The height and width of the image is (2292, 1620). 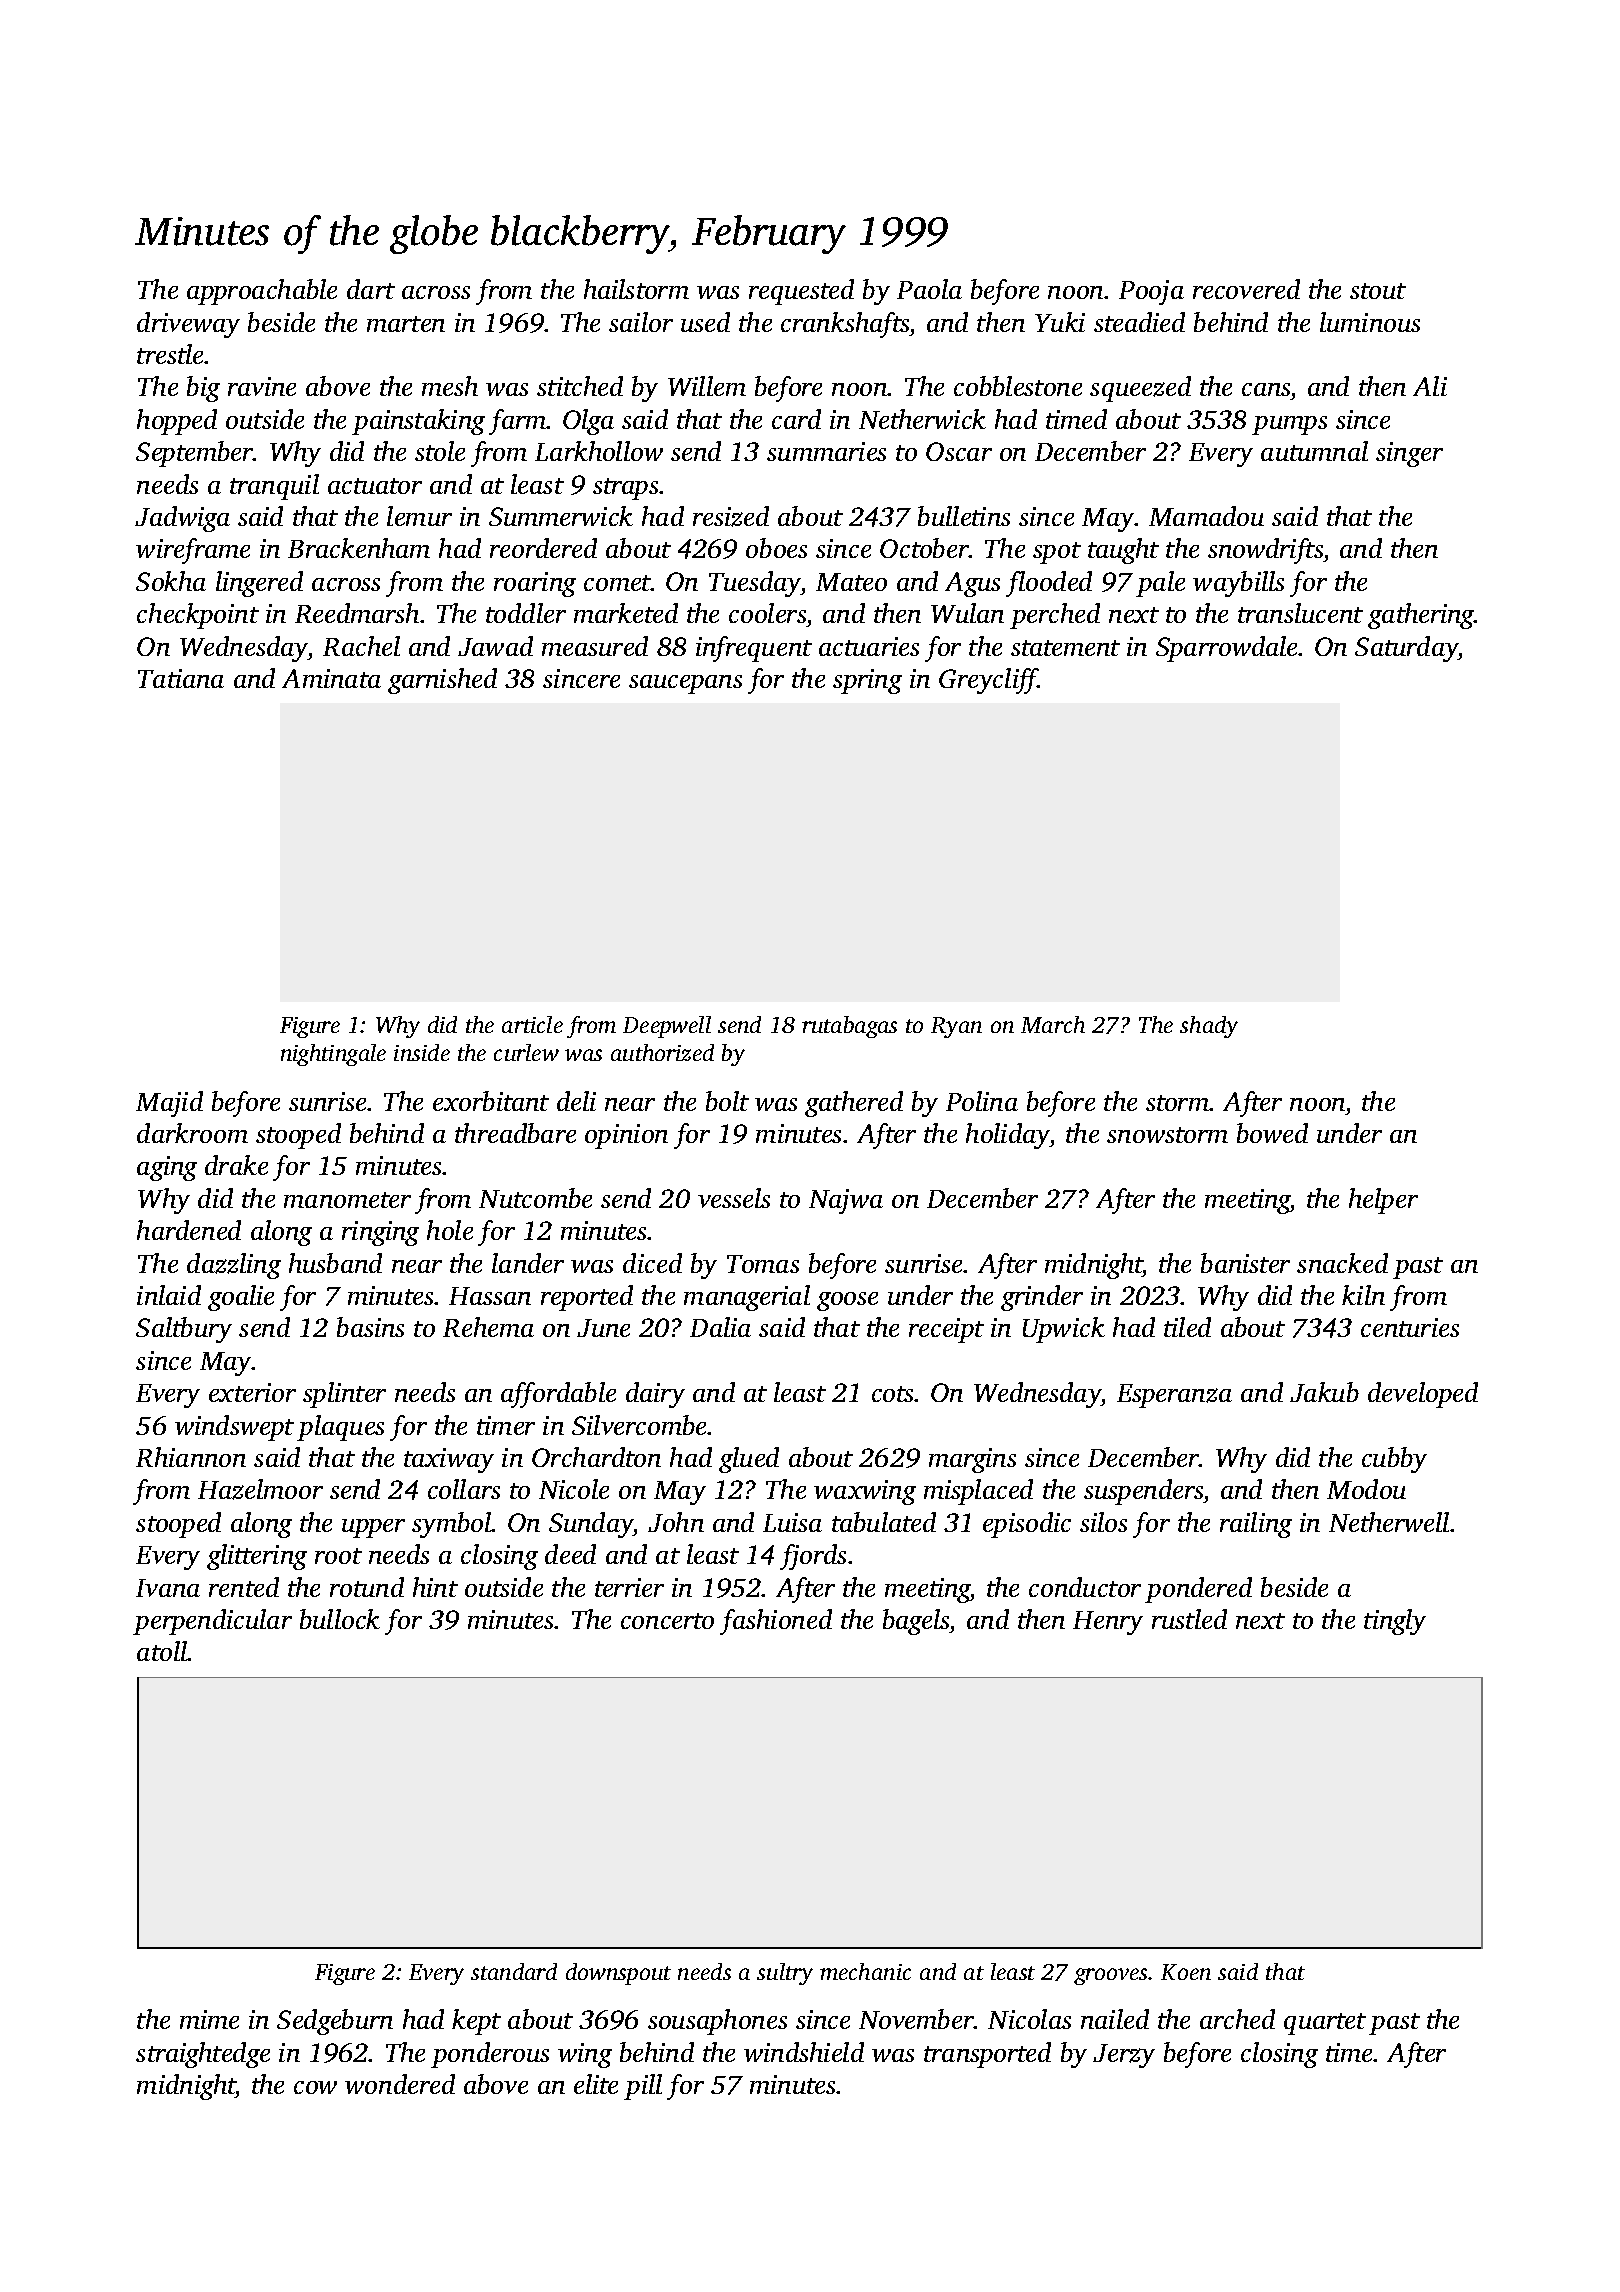 I want to click on approachable, so click(x=262, y=292).
